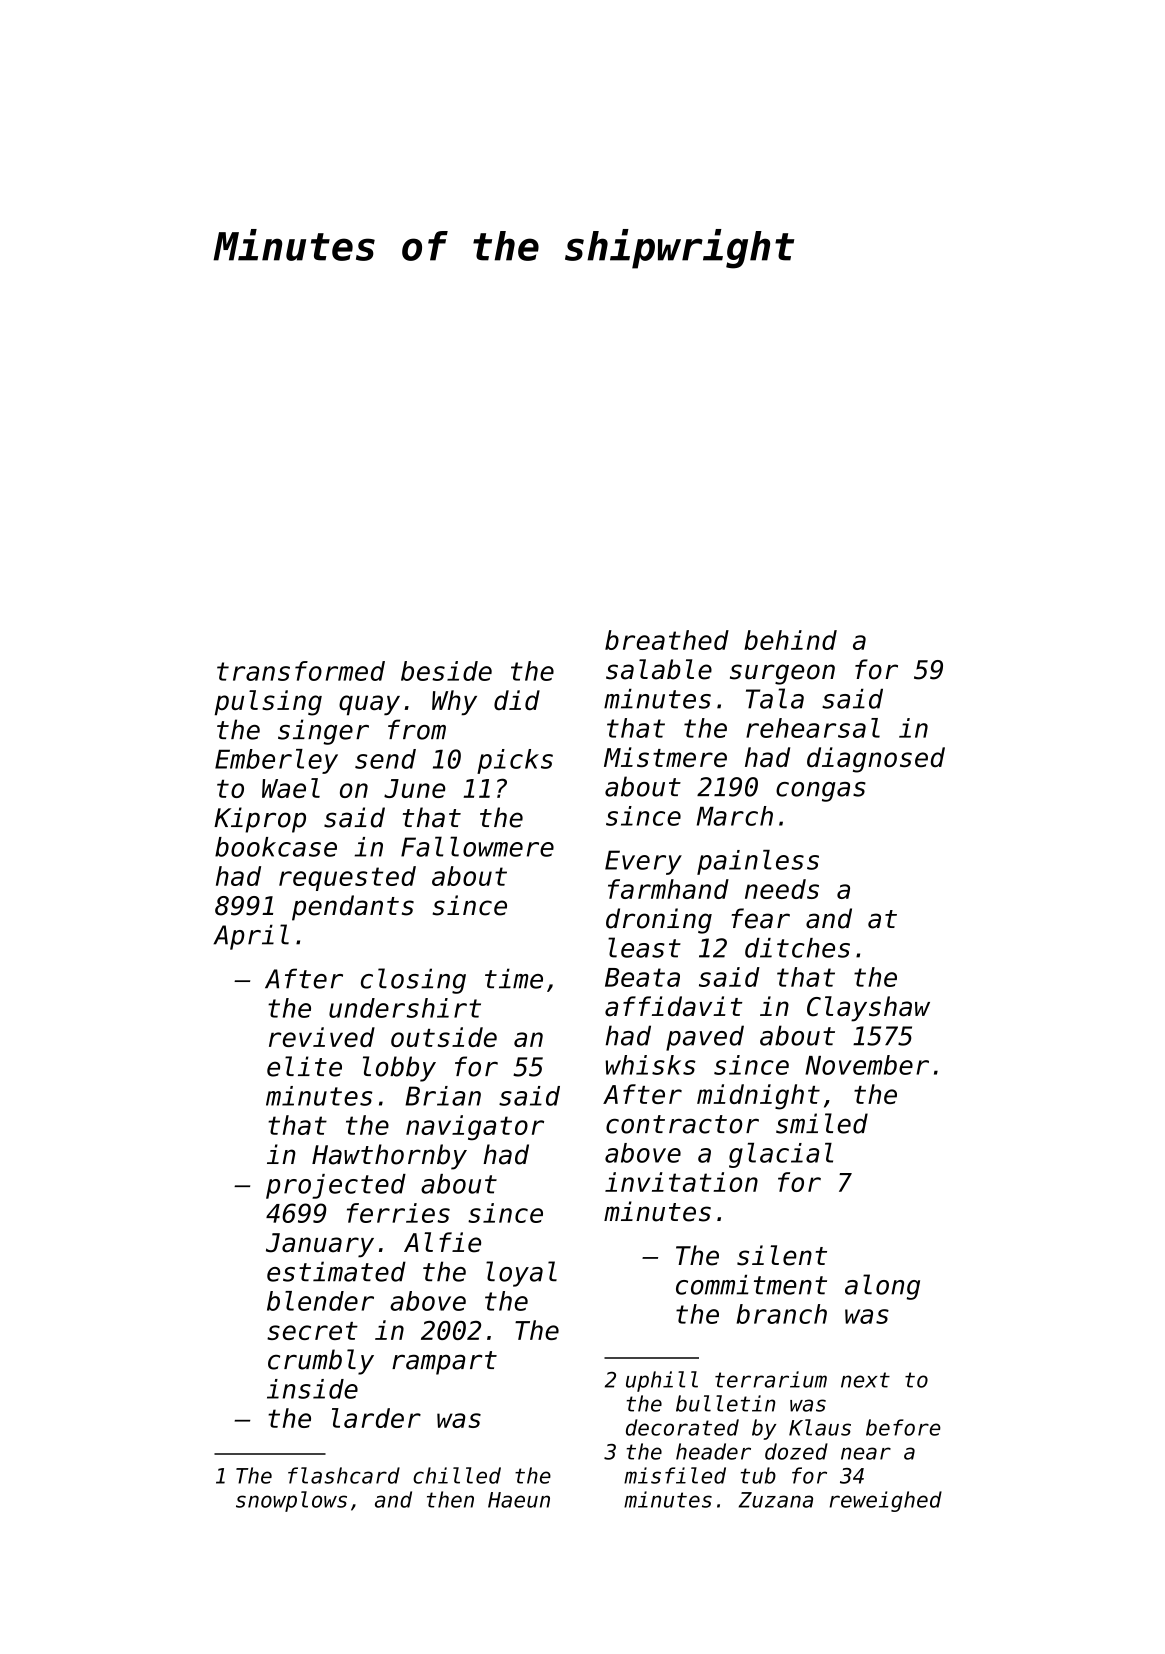 Image resolution: width=1165 pixels, height=1654 pixels. I want to click on elite, so click(304, 1066).
